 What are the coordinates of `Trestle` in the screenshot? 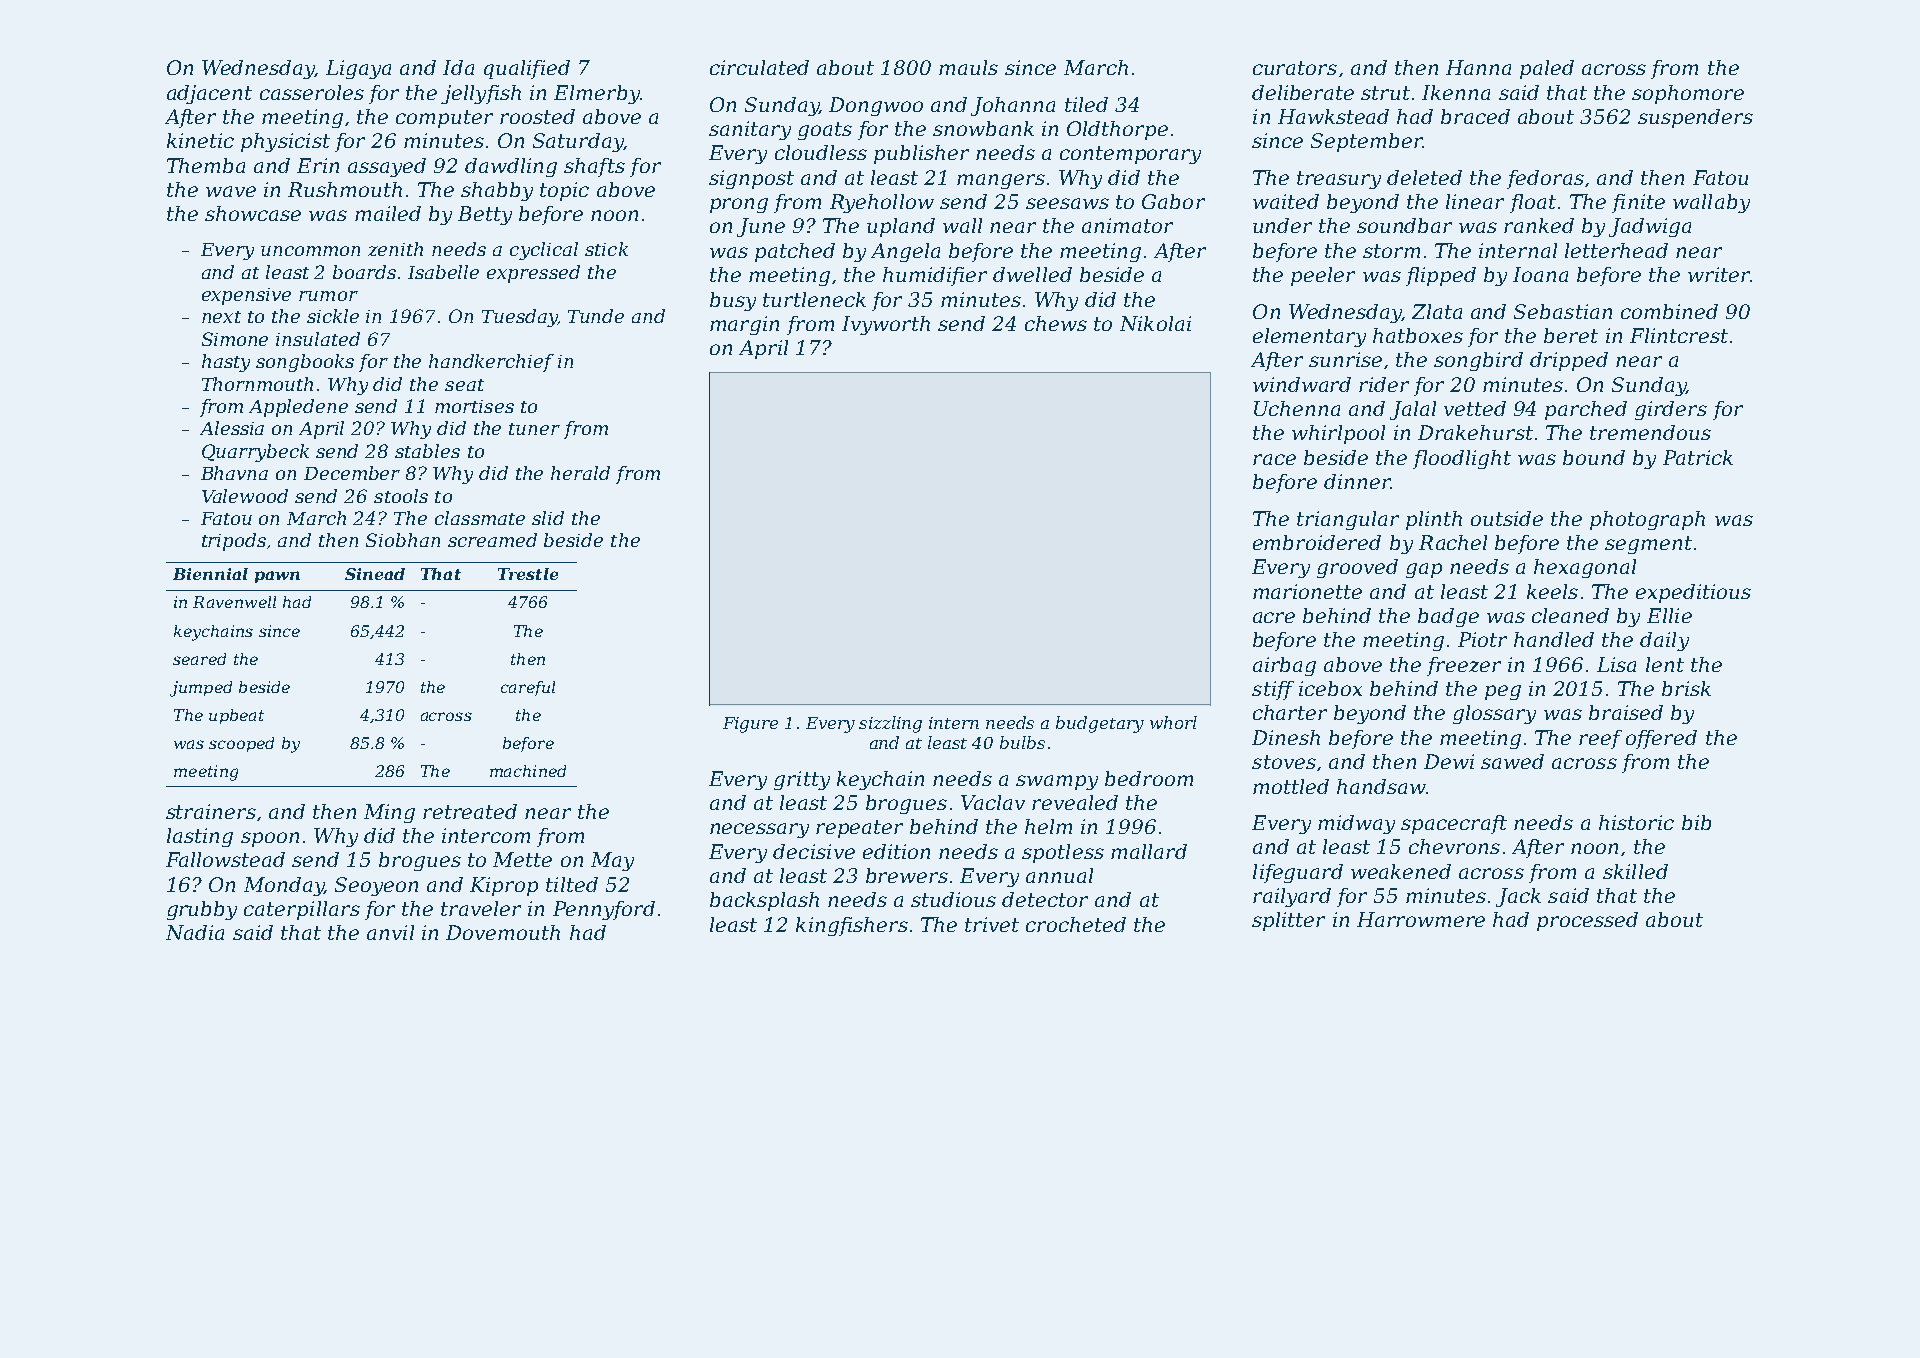 It's located at (528, 574).
